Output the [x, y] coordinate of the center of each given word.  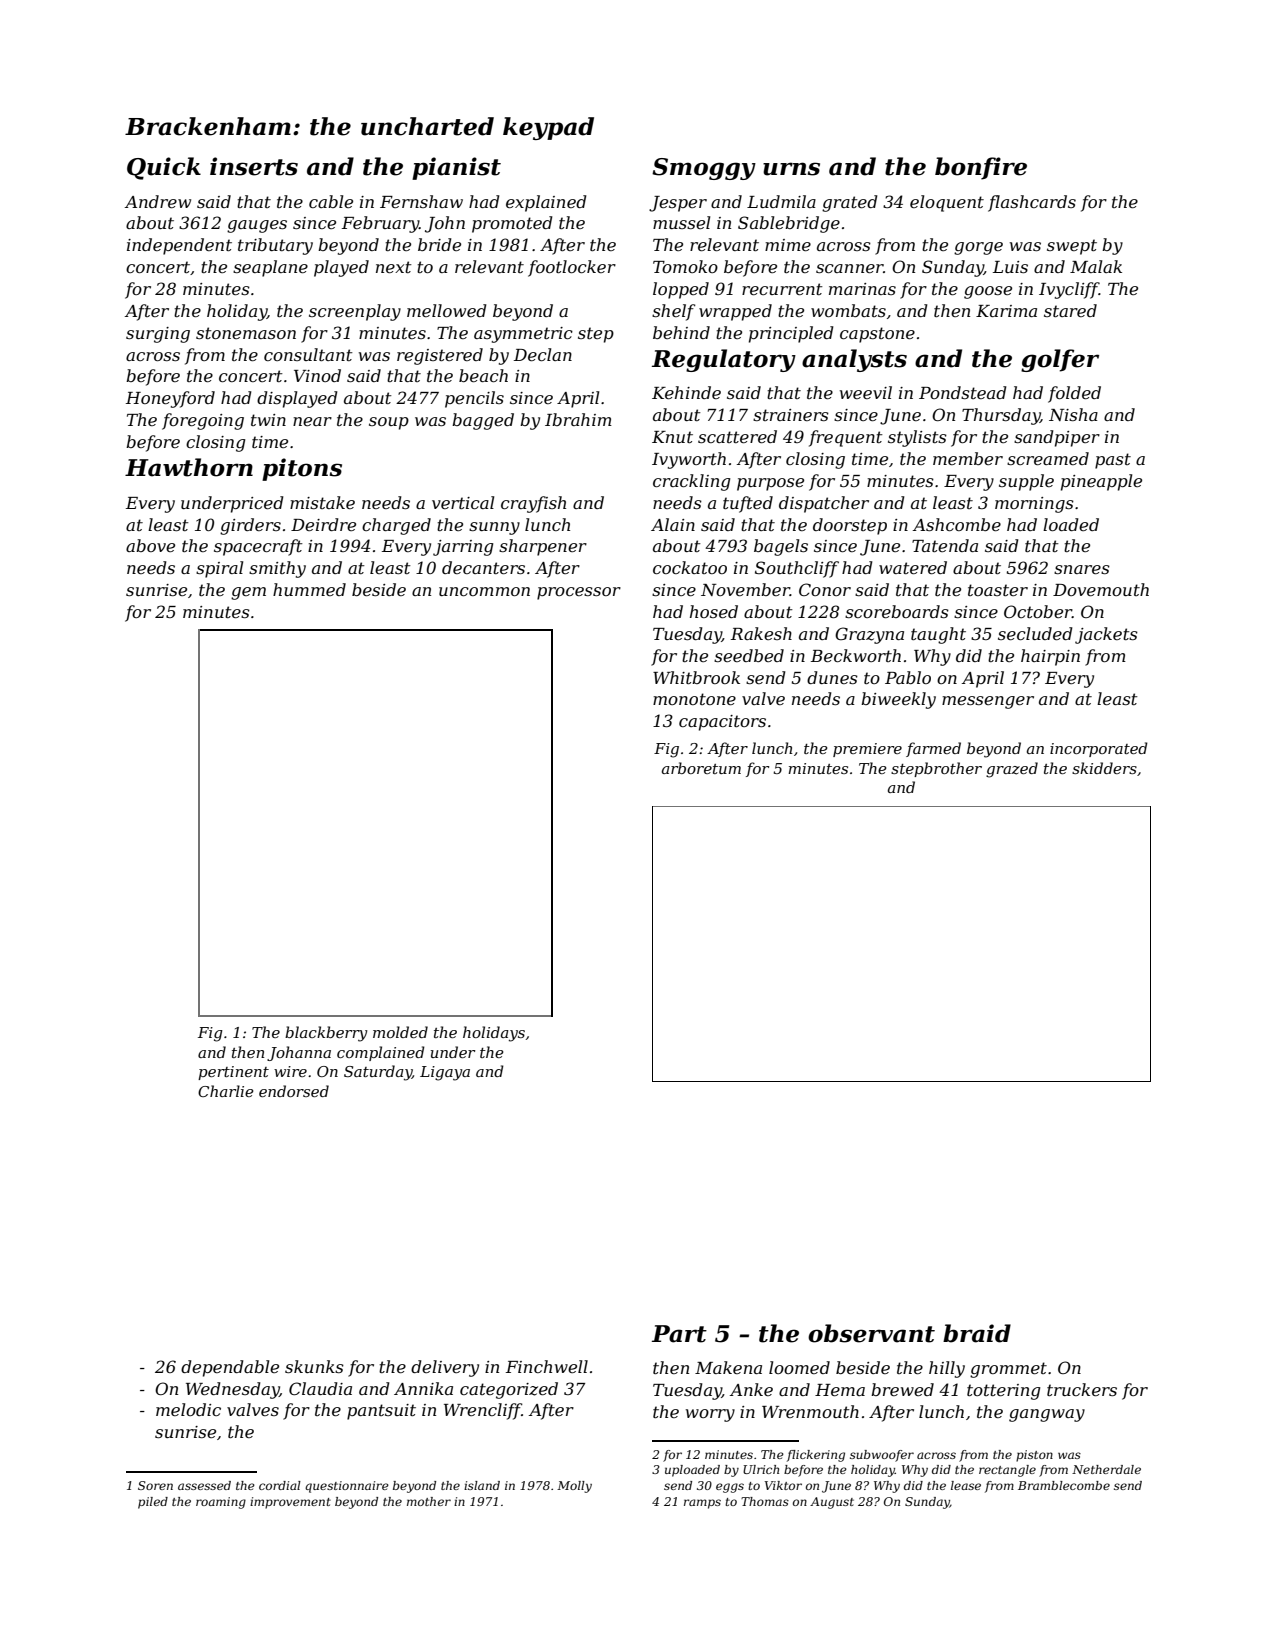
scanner [850, 268]
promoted [512, 224]
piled [153, 1503]
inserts [254, 166]
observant [871, 1333]
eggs [730, 1488]
